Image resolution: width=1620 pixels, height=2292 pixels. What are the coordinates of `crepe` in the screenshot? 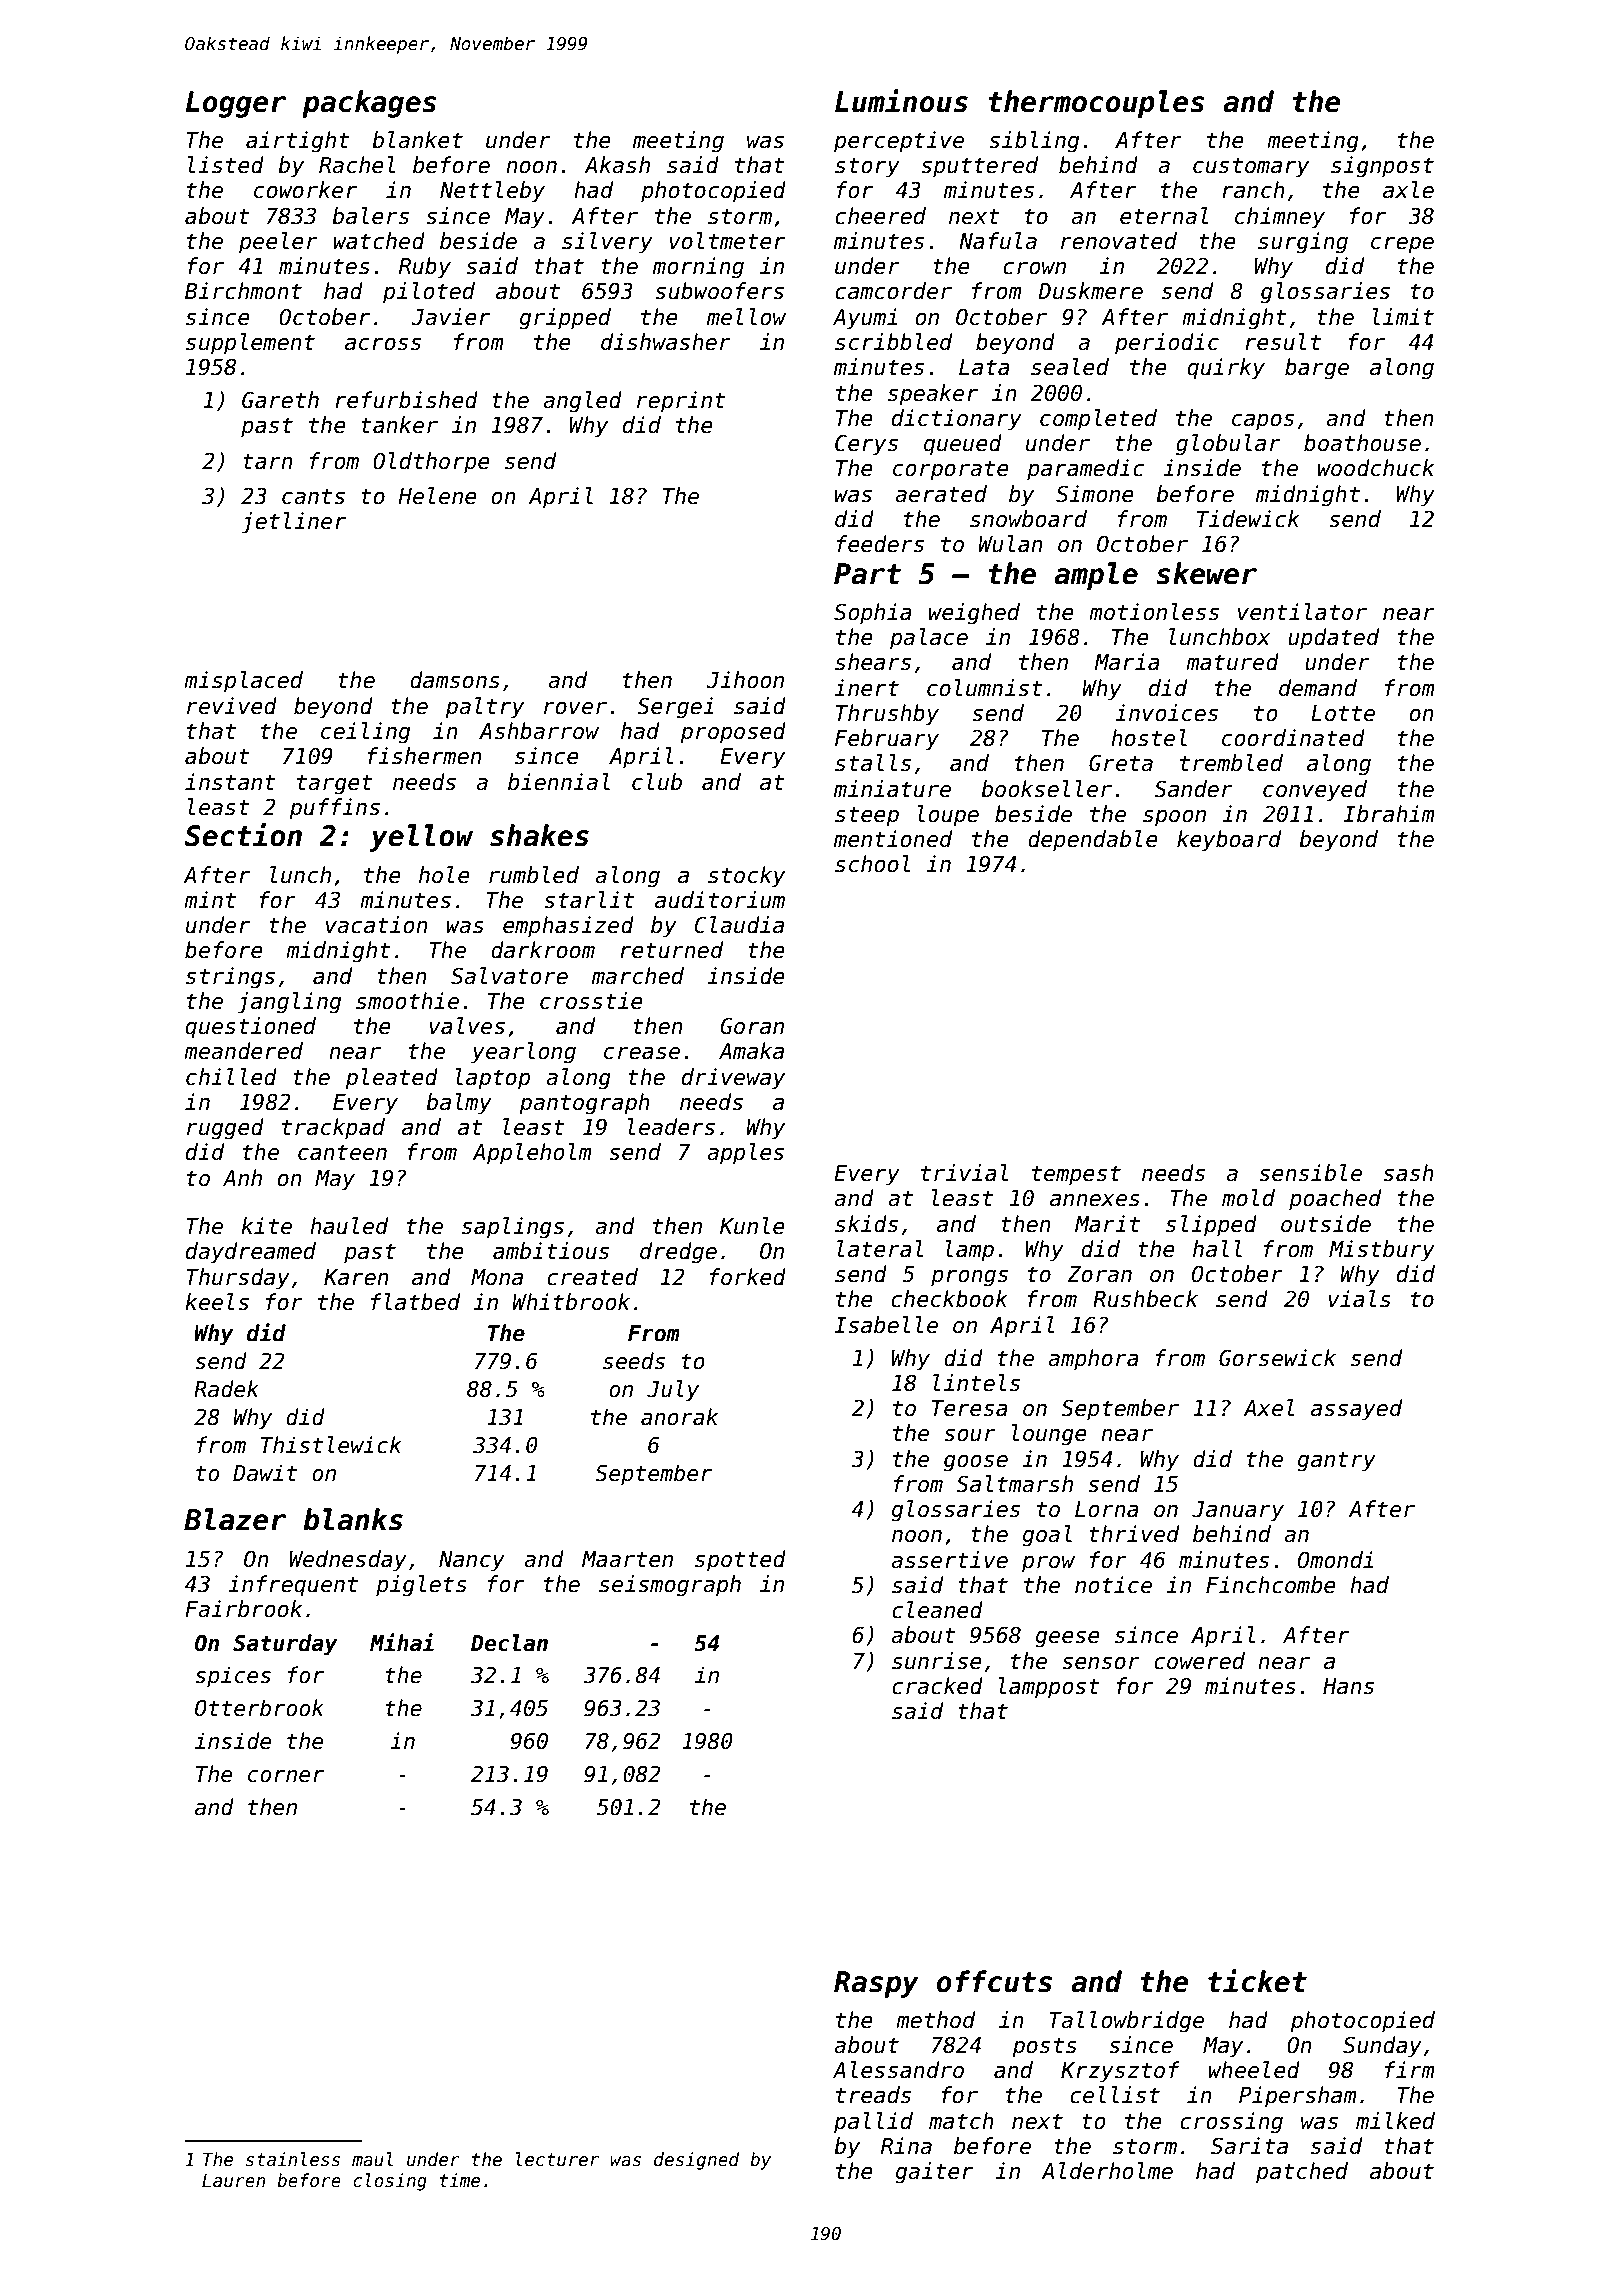 It's located at (1402, 245).
